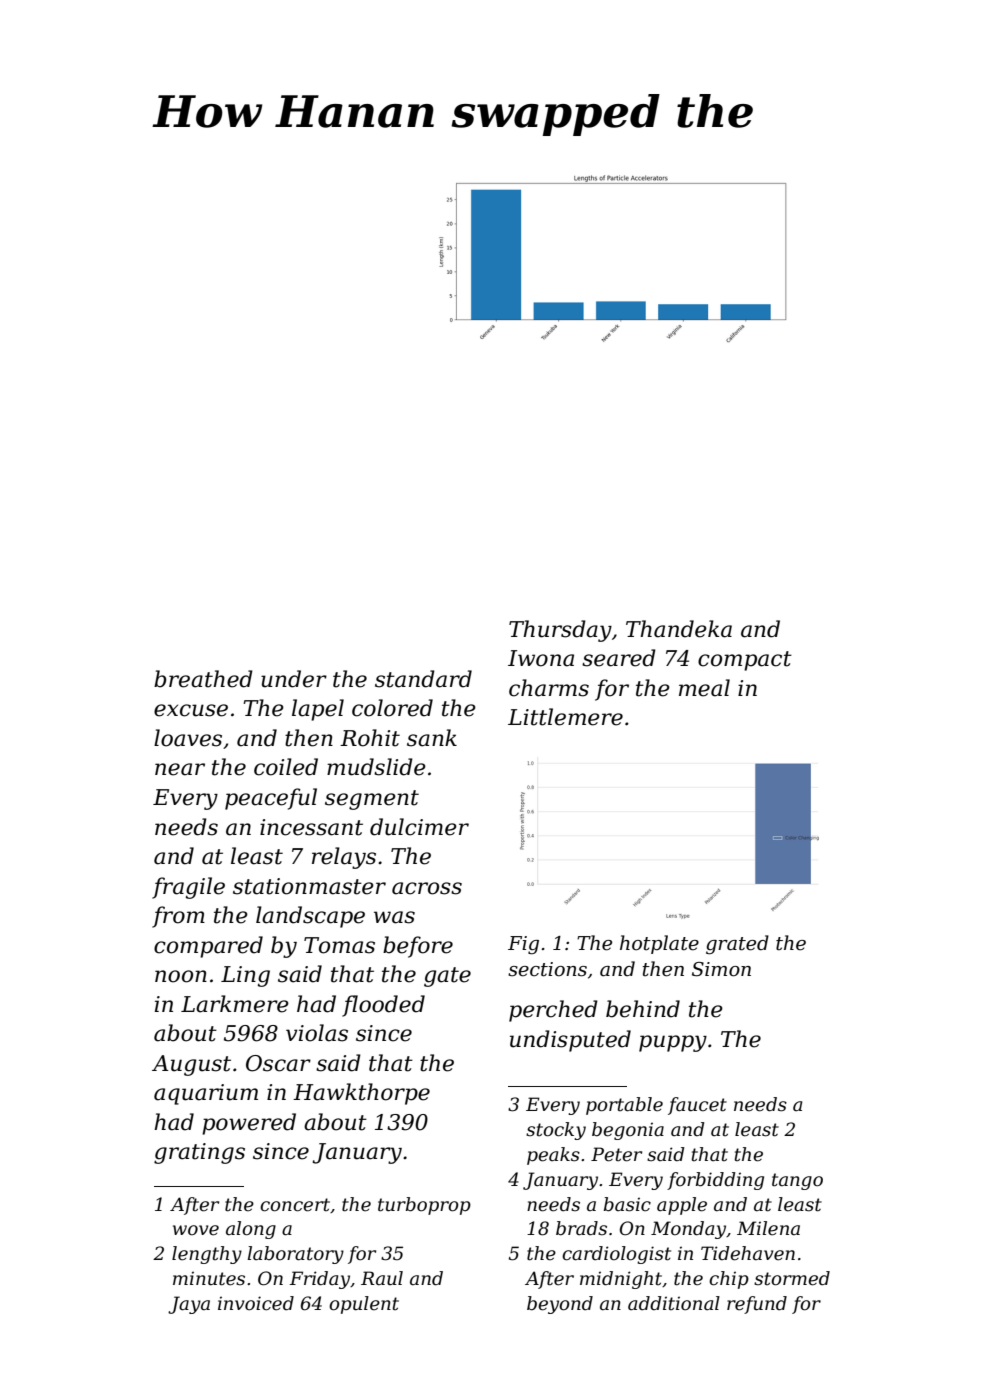 The width and height of the screenshot is (985, 1399). Describe the element at coordinates (203, 679) in the screenshot. I see `breathed` at that location.
